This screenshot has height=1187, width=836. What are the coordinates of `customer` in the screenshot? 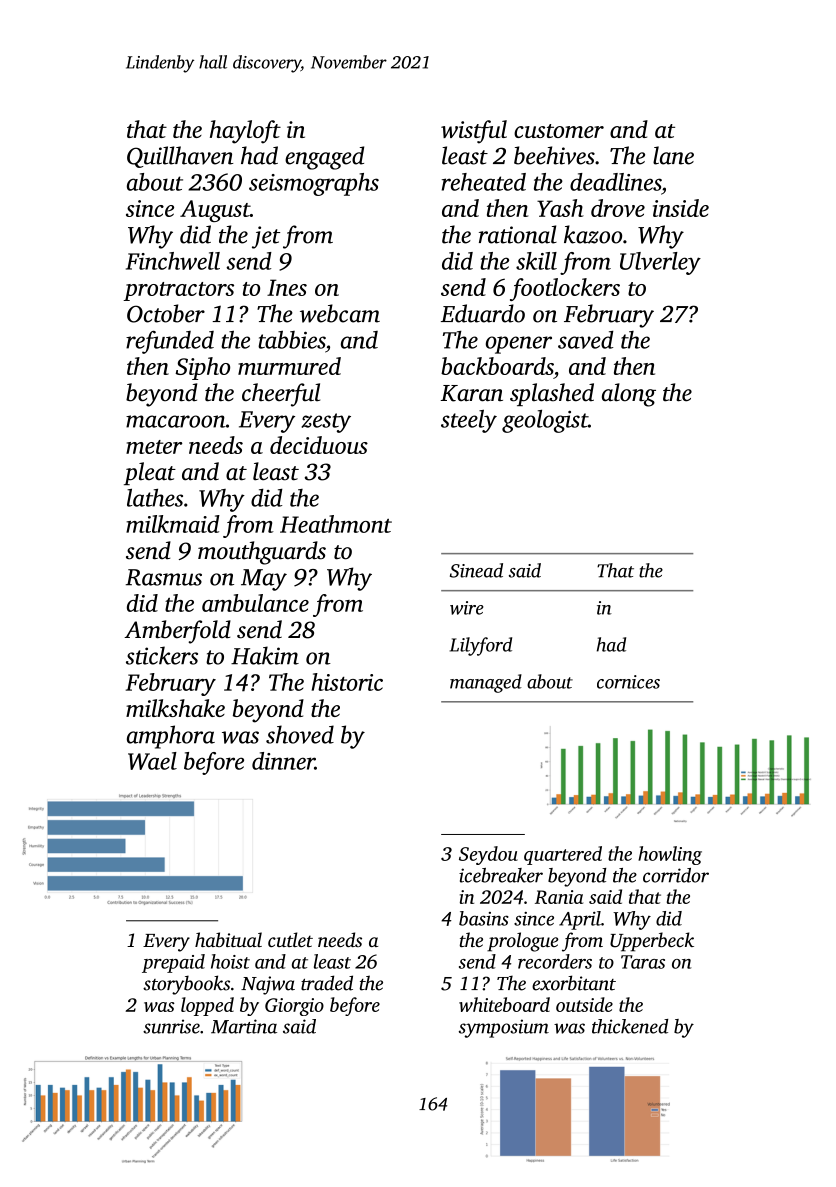 It's located at (559, 131).
